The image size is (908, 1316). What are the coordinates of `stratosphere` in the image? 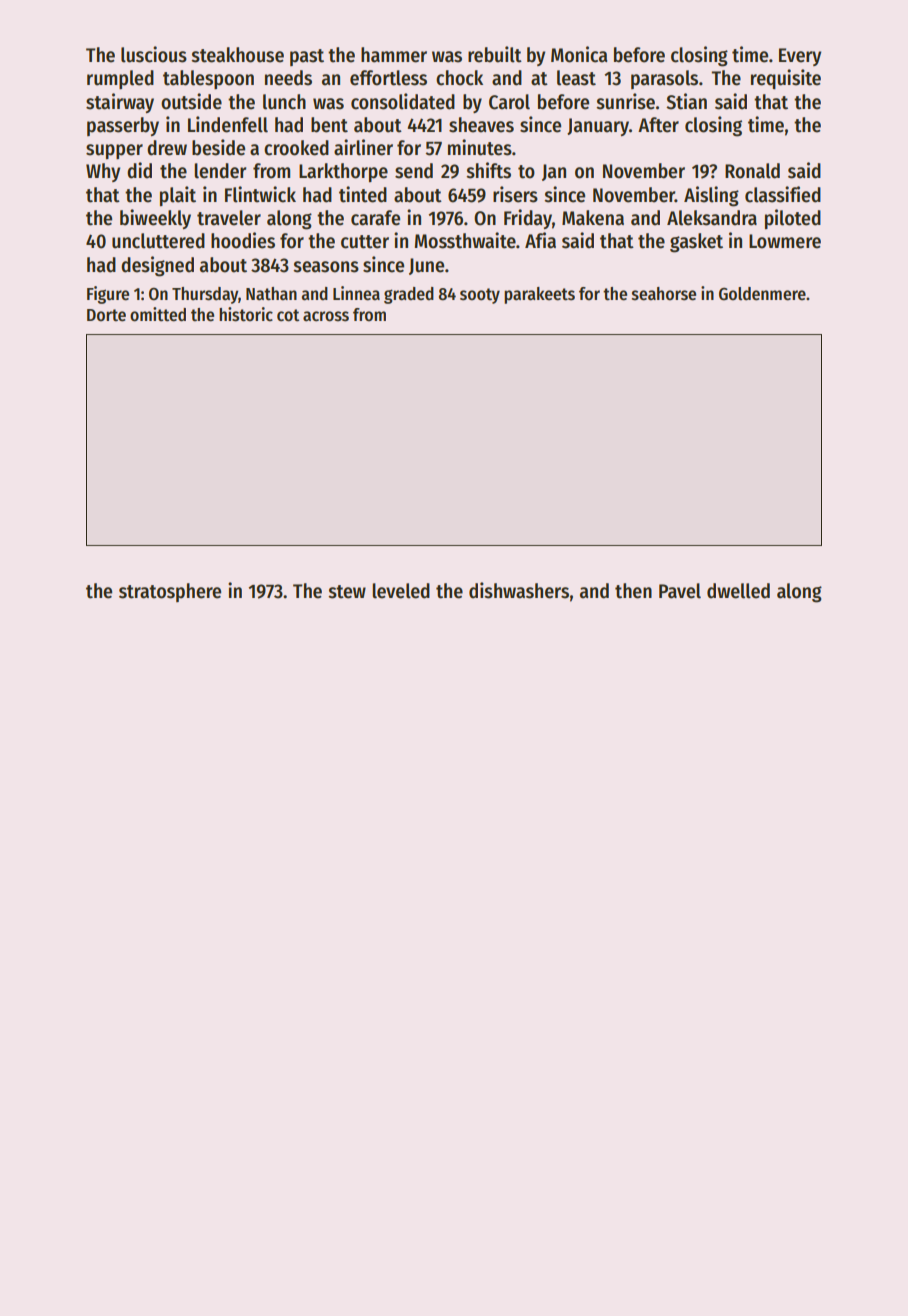 It's located at (170, 592).
